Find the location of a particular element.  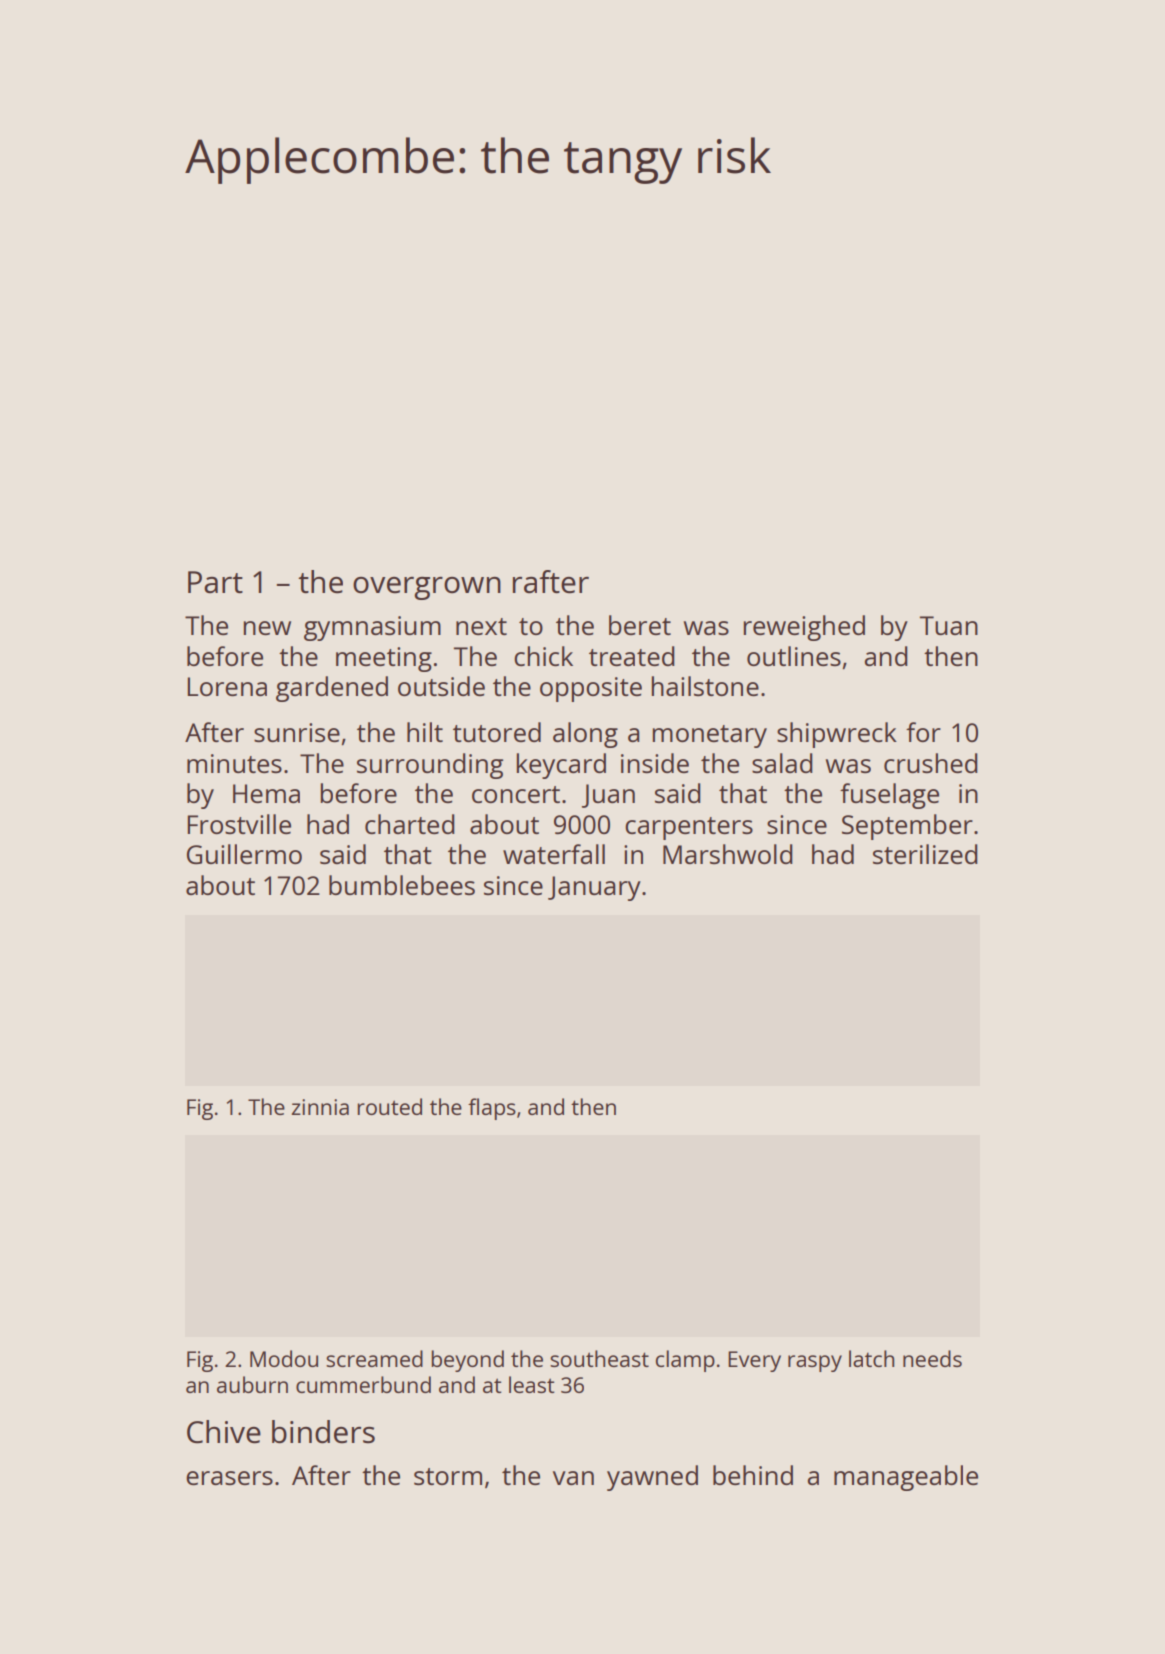

needs is located at coordinates (932, 1358).
